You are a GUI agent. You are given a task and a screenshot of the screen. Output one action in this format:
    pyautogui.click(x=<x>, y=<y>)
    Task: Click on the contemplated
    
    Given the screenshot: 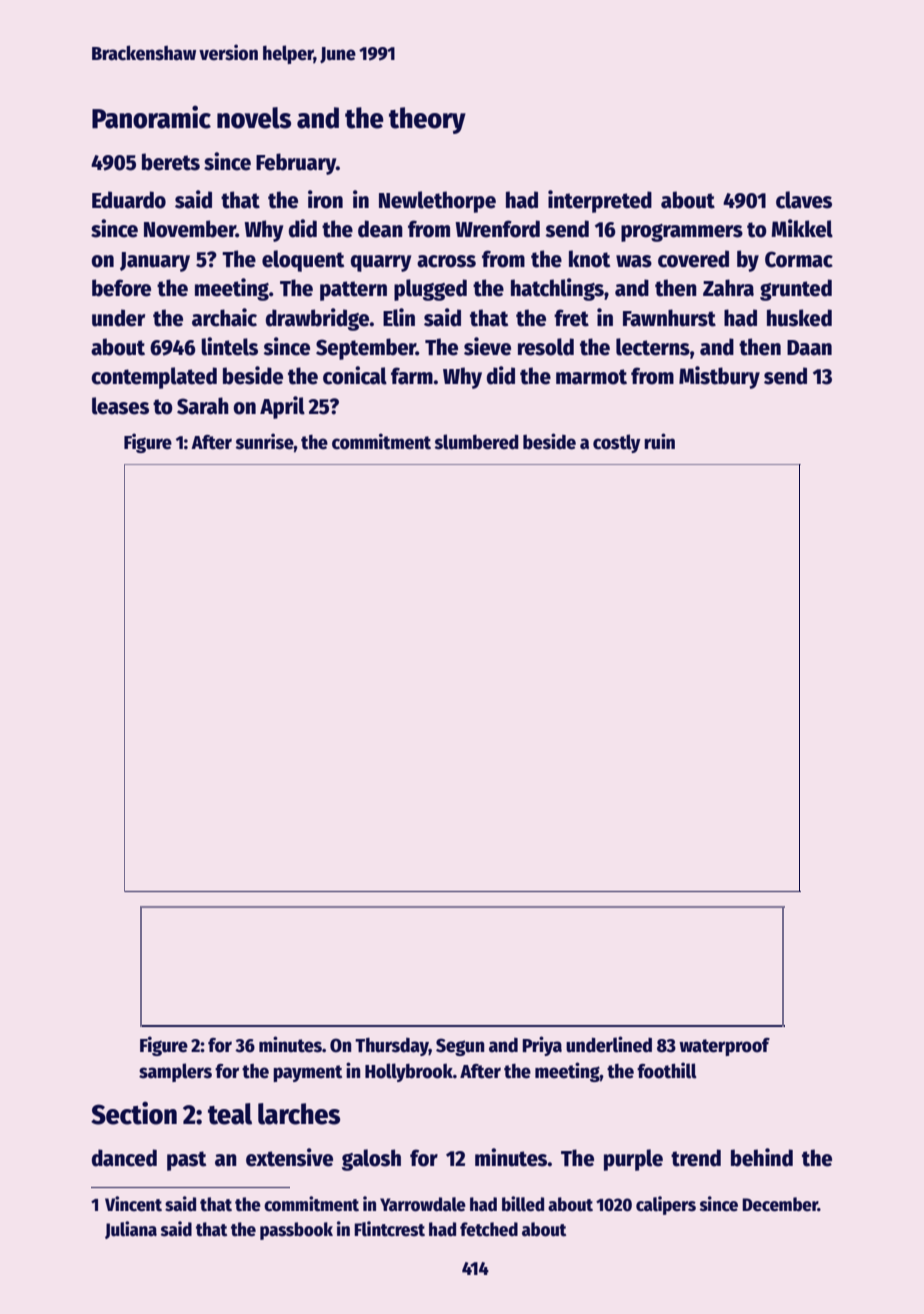 What is the action you would take?
    pyautogui.click(x=154, y=378)
